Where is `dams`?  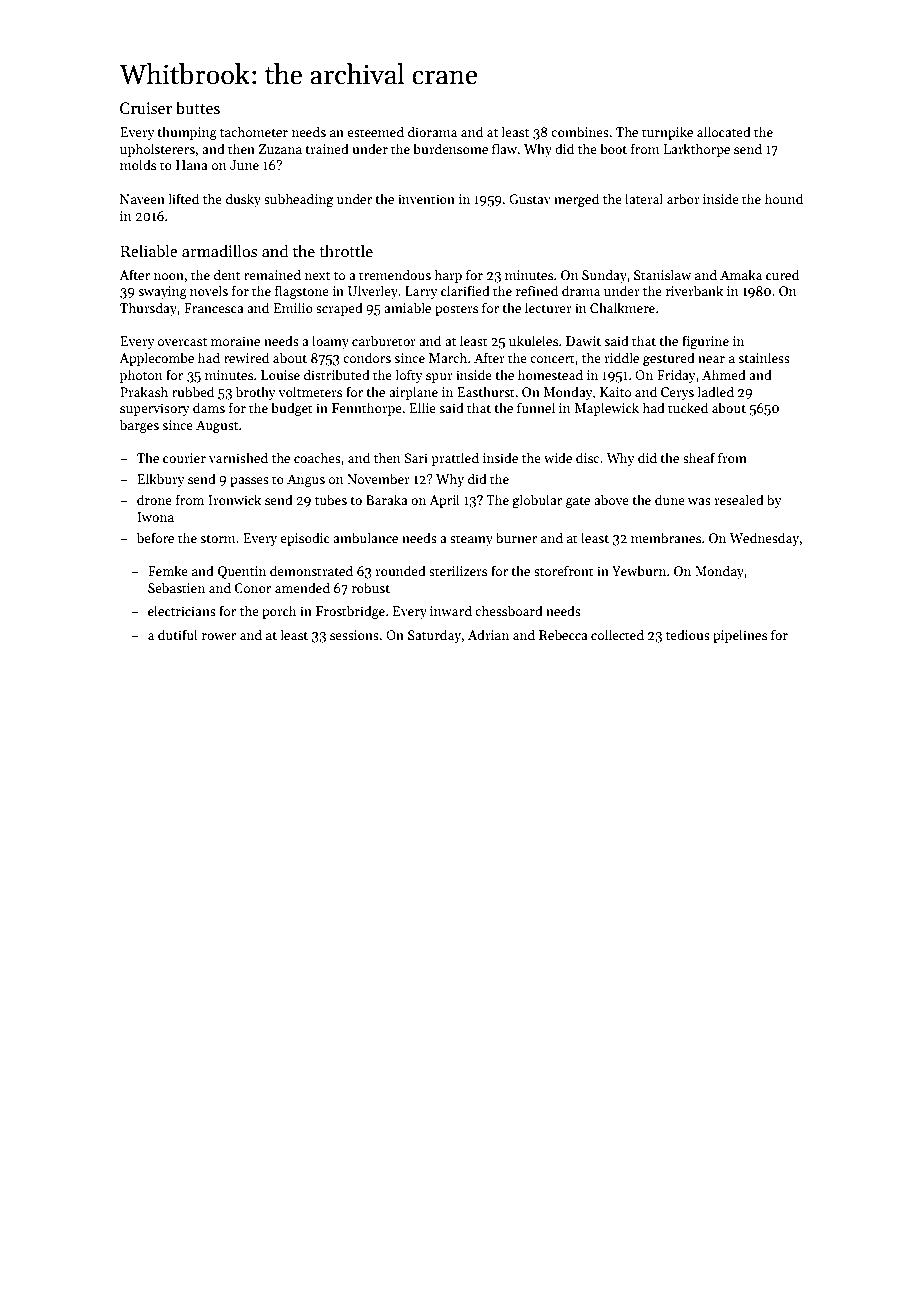 dams is located at coordinates (209, 407).
